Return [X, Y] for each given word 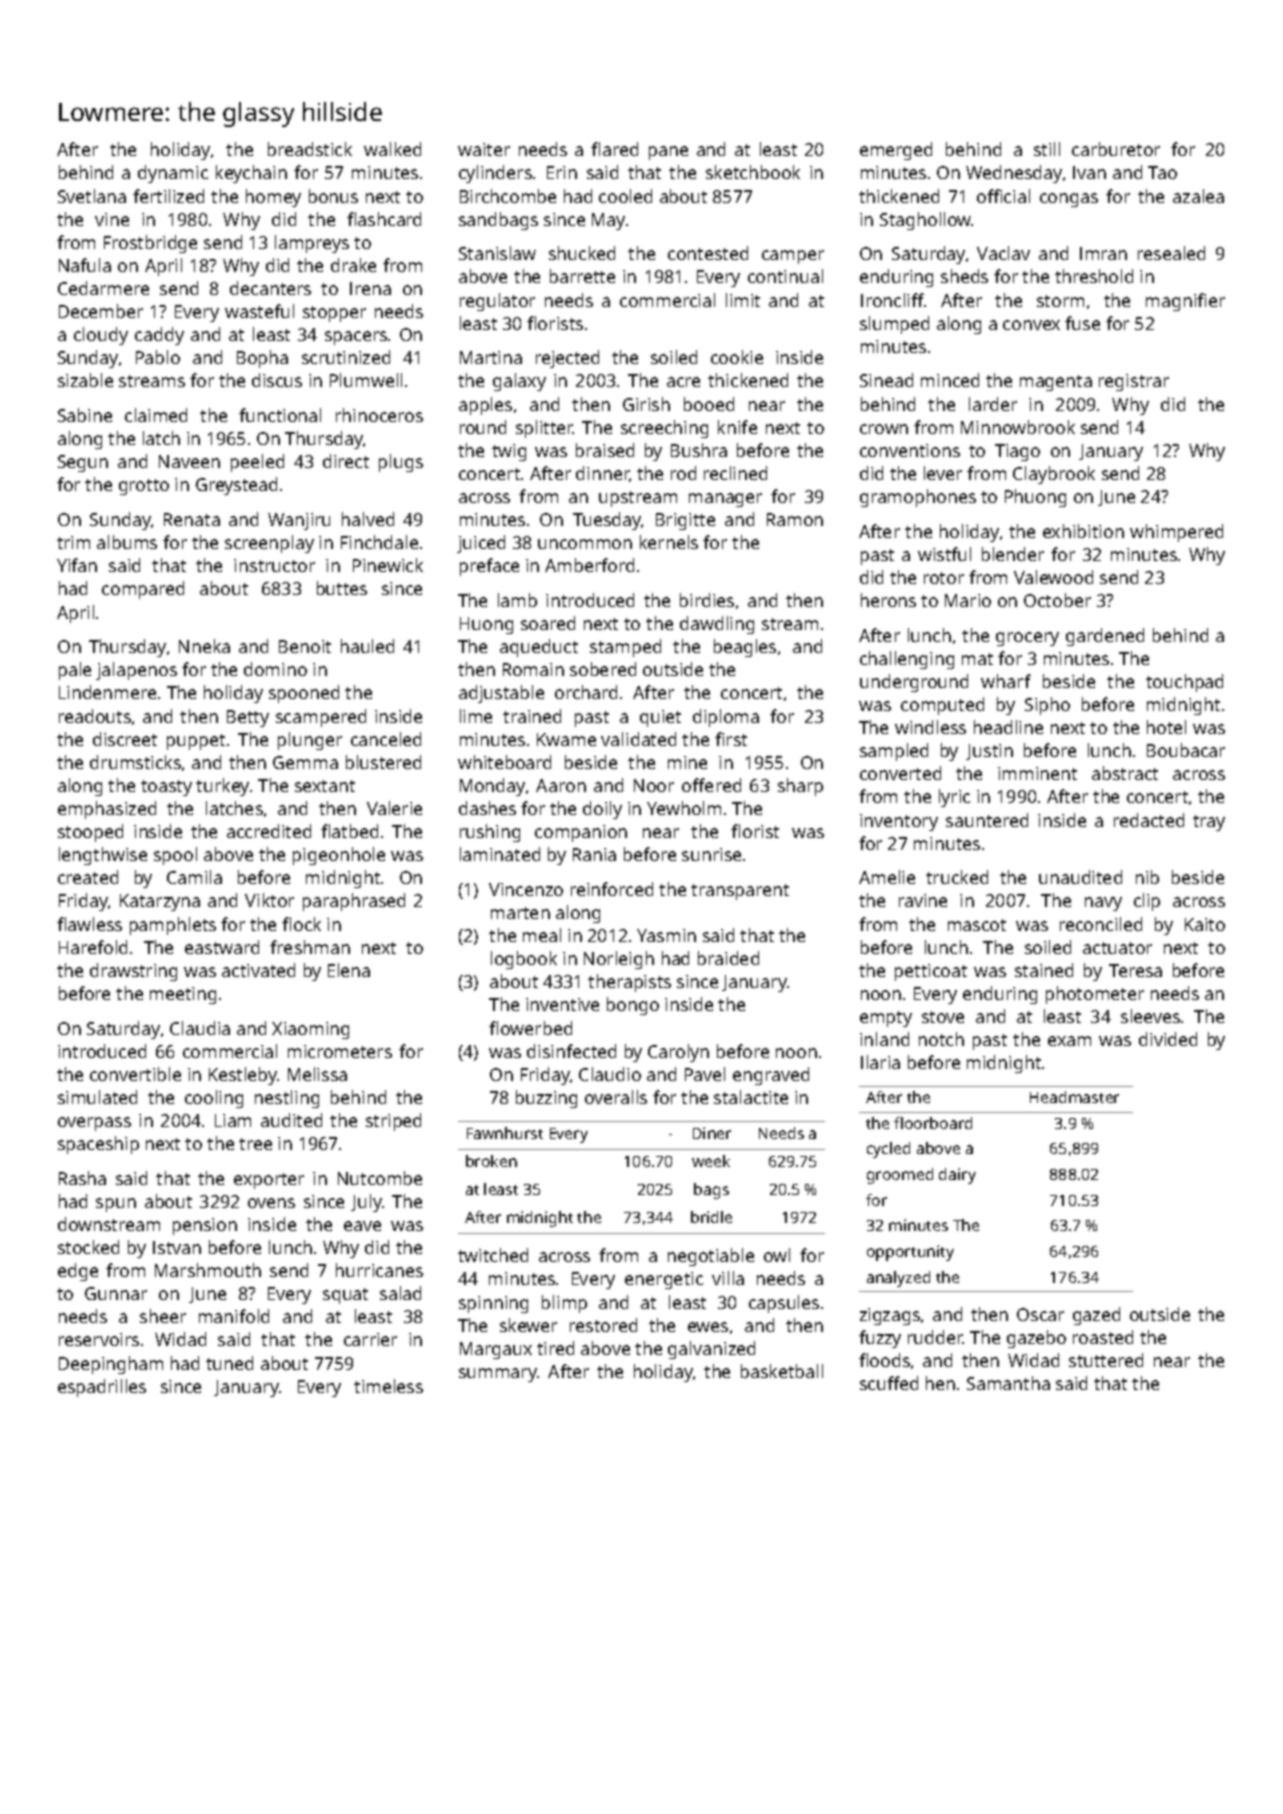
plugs [401, 463]
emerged [896, 151]
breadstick [310, 149]
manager [725, 500]
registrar [1134, 382]
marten [520, 913]
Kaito [1205, 924]
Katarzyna [160, 902]
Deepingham [111, 1365]
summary [498, 1375]
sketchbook [753, 172]
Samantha [1008, 1383]
